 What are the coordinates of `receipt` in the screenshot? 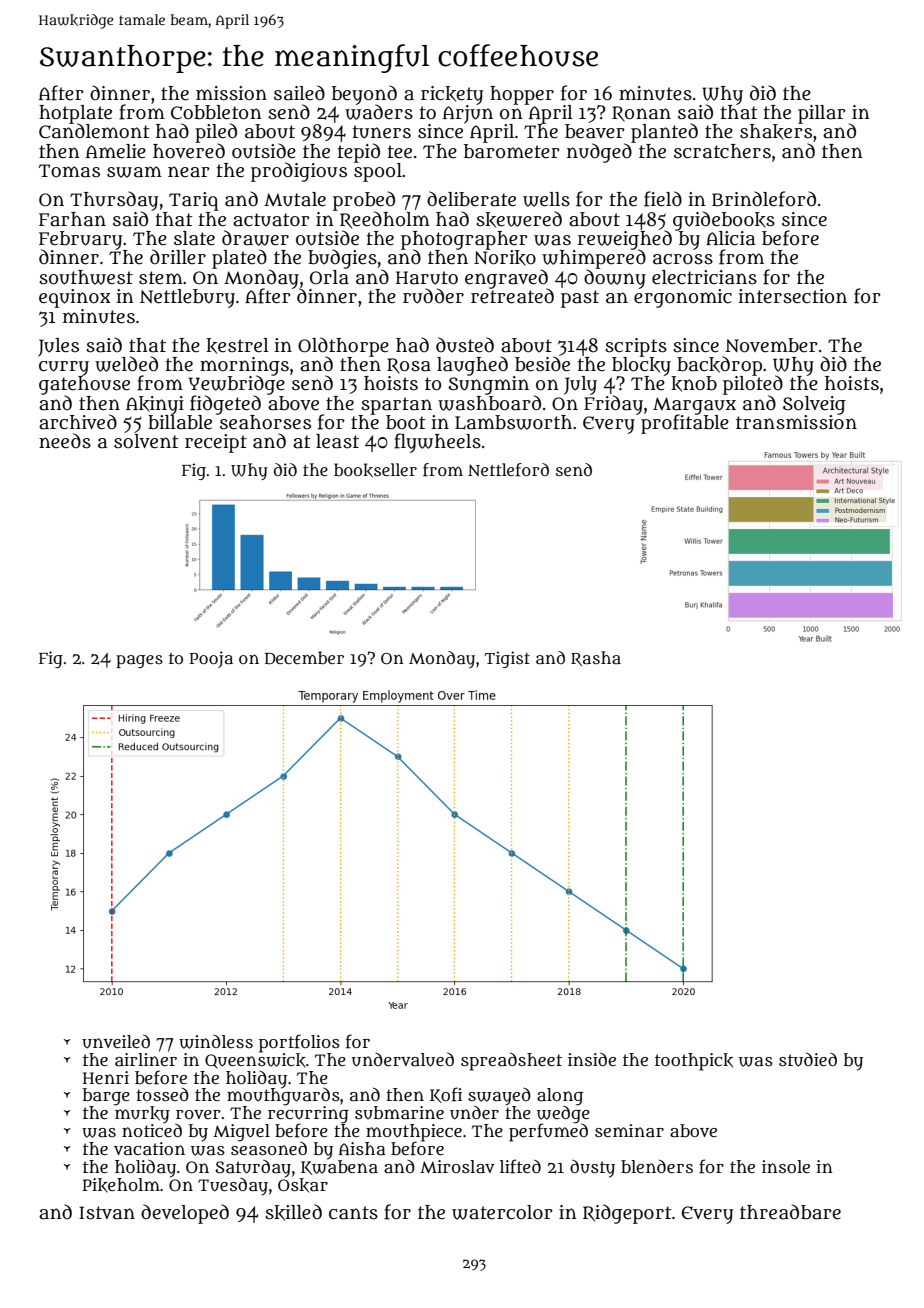 It's located at (216, 443).
